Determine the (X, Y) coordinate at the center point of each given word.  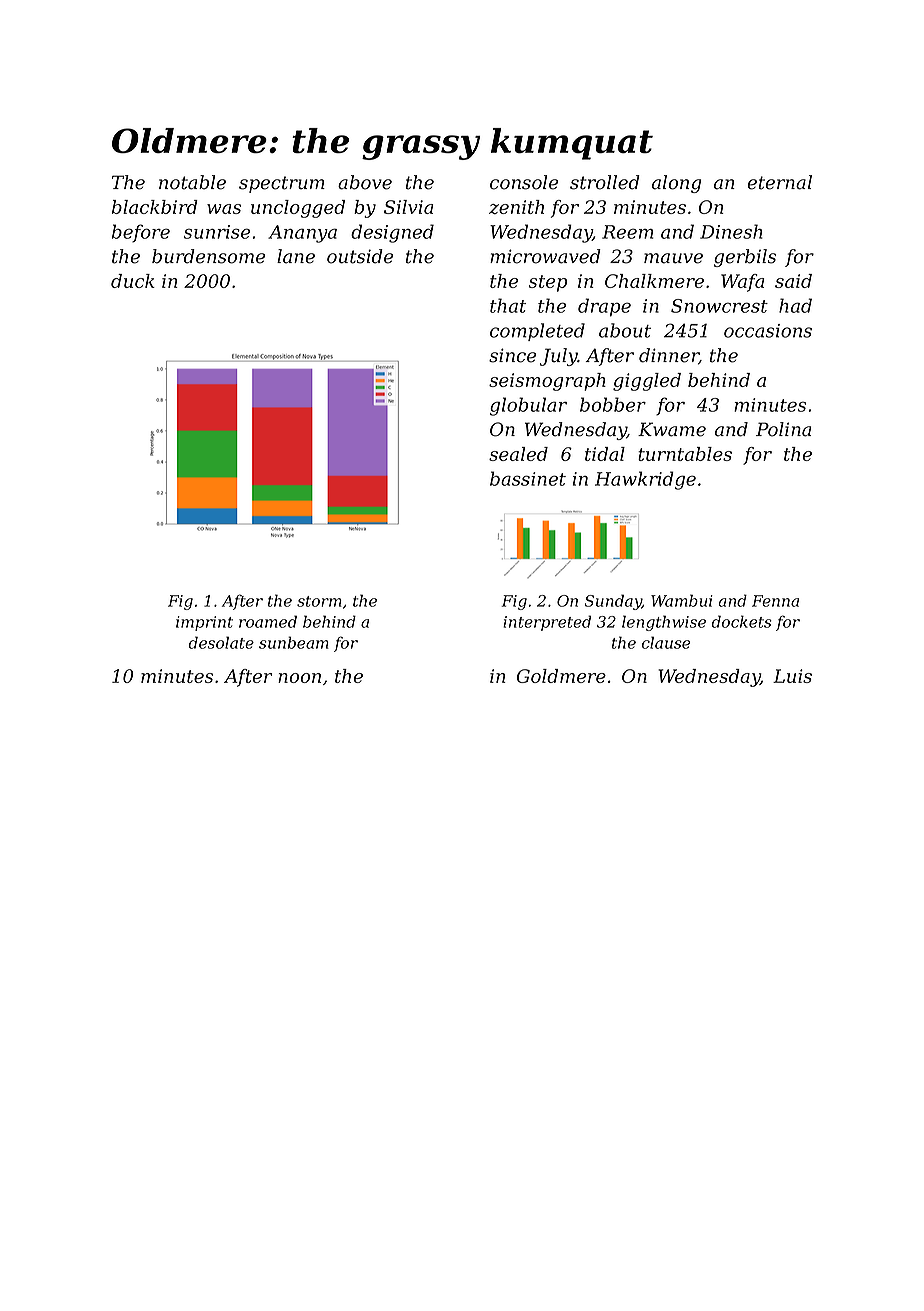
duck (133, 281)
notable (192, 182)
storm (319, 601)
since (512, 355)
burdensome (208, 256)
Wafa (742, 283)
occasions (768, 331)
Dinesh (731, 231)
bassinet (528, 478)
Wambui (682, 600)
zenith (516, 207)
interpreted (547, 623)
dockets (742, 621)
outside (360, 256)
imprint (204, 623)
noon (299, 678)
